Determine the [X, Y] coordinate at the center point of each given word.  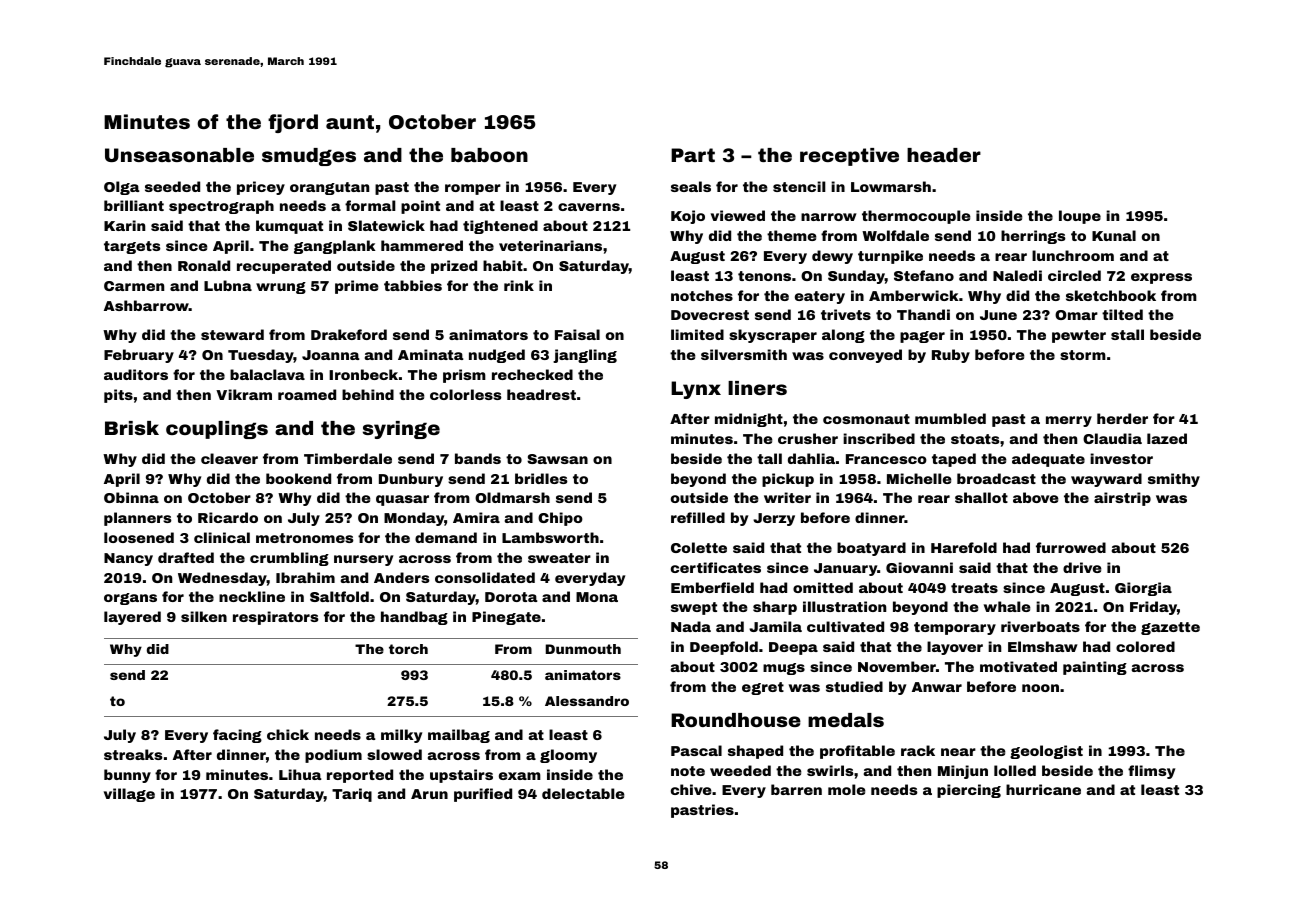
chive [691, 789]
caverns [589, 207]
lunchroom [1073, 255]
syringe [401, 430]
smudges [309, 157]
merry [1069, 421]
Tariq [352, 795]
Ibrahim [305, 577]
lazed [1167, 438]
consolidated [485, 577]
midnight [749, 420]
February [139, 356]
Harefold [964, 547]
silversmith [744, 354]
